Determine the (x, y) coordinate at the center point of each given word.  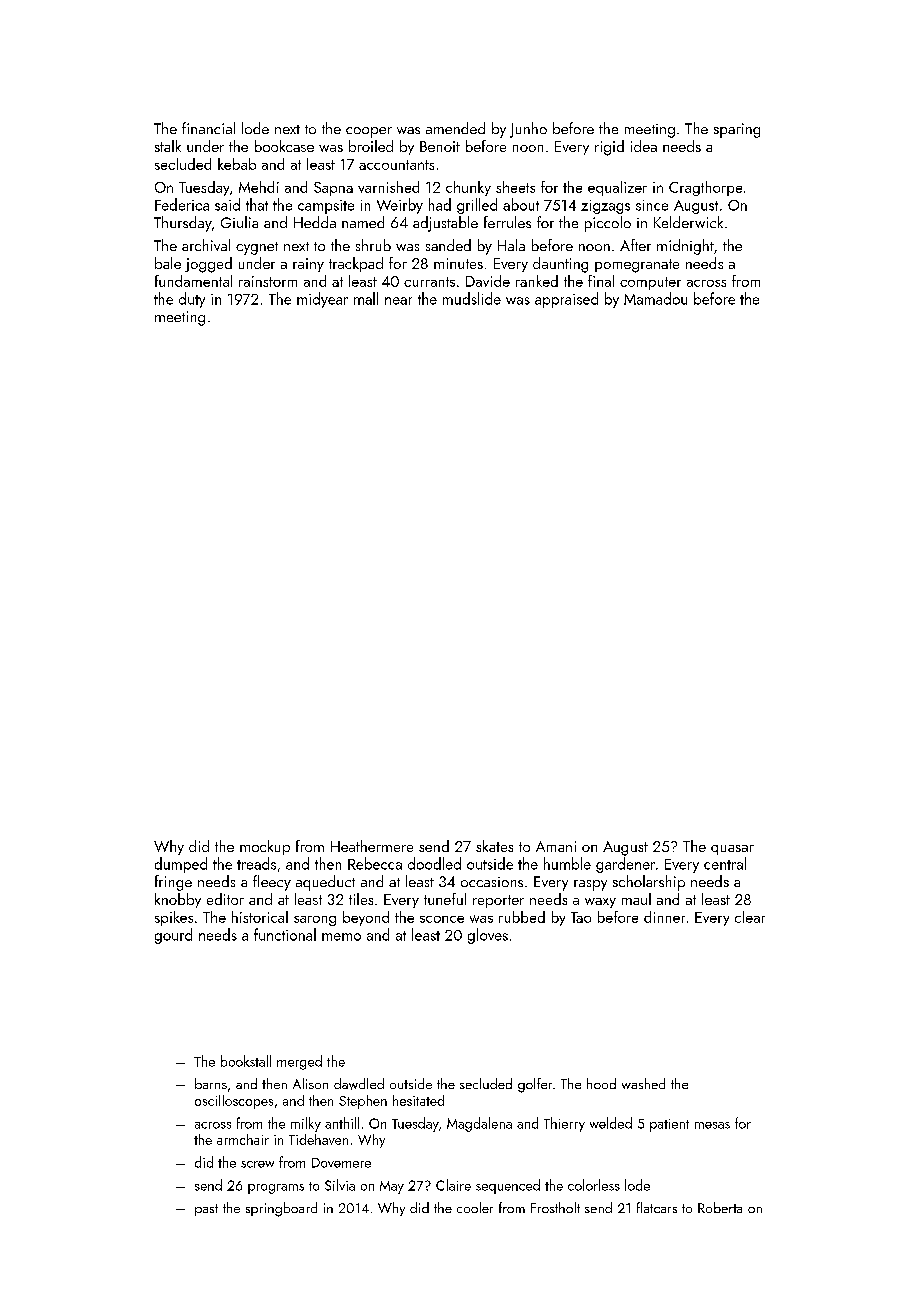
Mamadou (655, 298)
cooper (369, 132)
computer (650, 283)
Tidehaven (318, 1139)
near (398, 301)
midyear (322, 300)
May (392, 1187)
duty (192, 300)
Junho (528, 130)
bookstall (246, 1061)
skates (494, 846)
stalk (168, 146)
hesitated (418, 1100)
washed (643, 1083)
